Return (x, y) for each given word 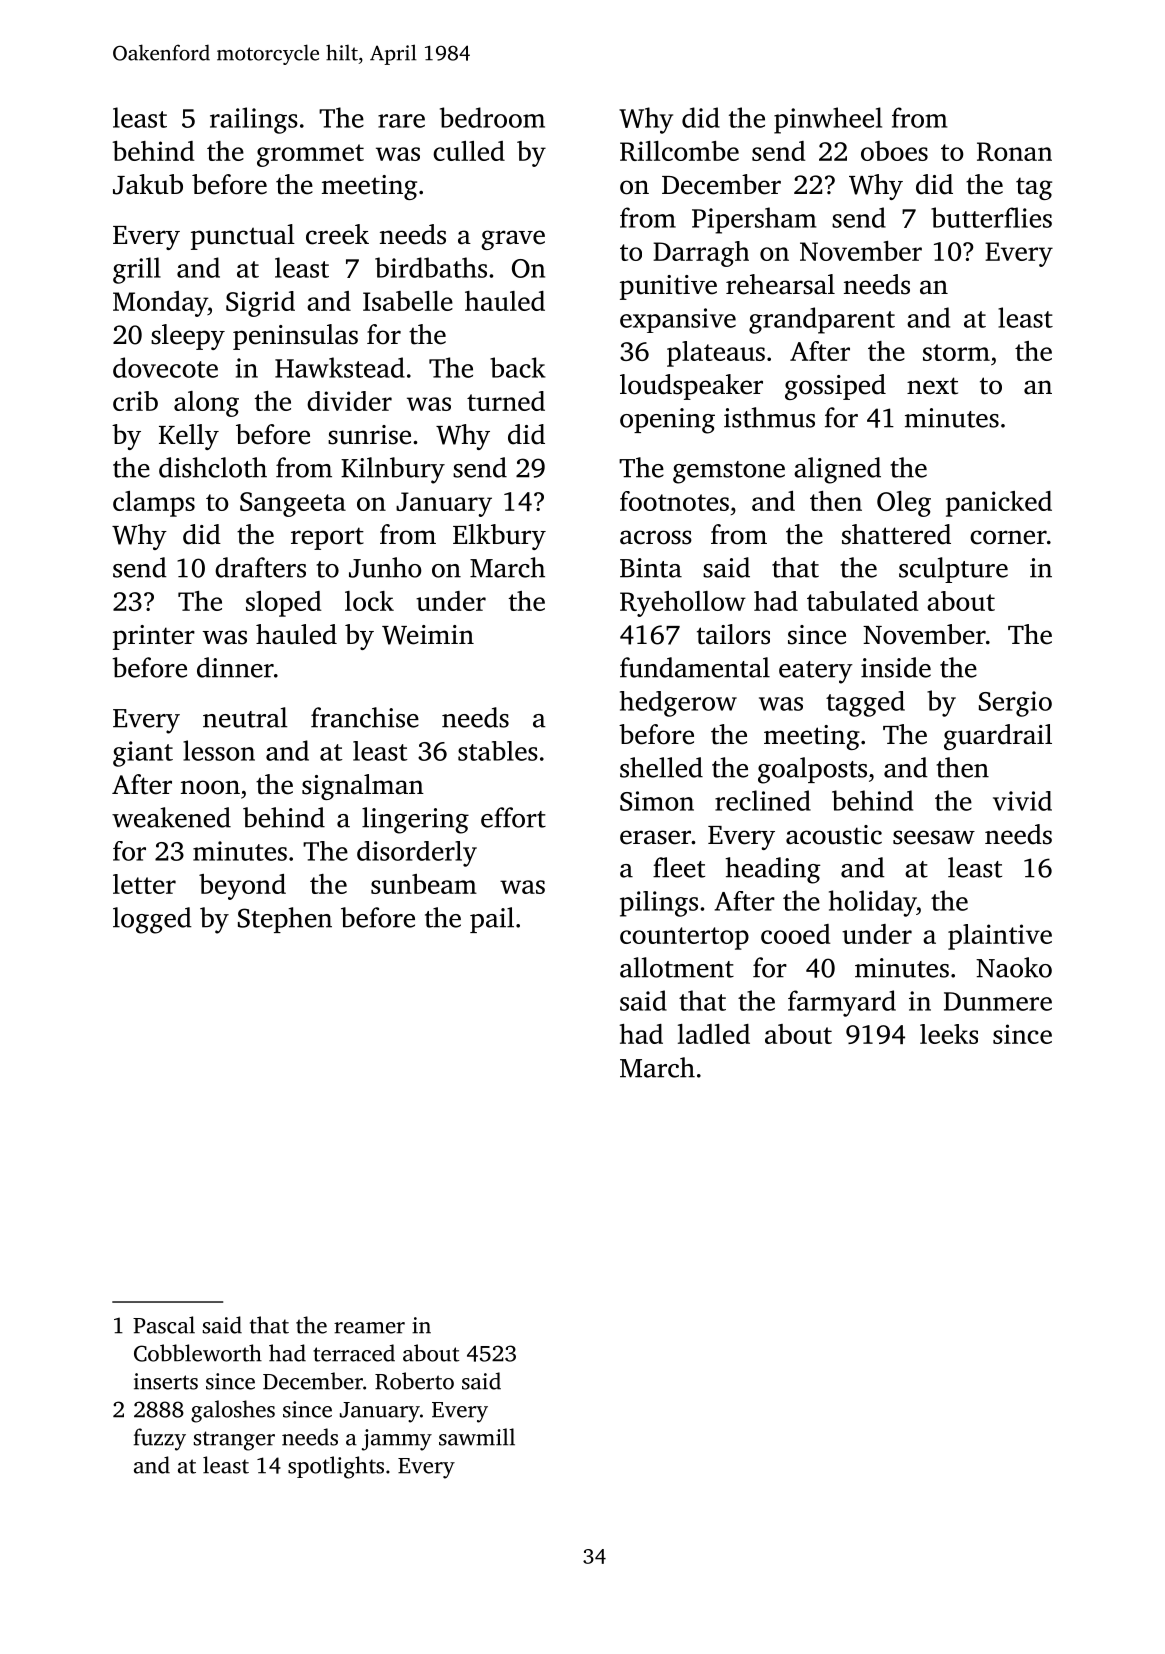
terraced (354, 1353)
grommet (310, 155)
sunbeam (424, 884)
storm (956, 352)
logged (152, 920)
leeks (949, 1034)
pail (492, 920)
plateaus (716, 354)
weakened (171, 817)
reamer (369, 1328)
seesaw (934, 837)
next (932, 386)
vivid (1022, 801)
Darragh (701, 254)
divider (349, 401)
